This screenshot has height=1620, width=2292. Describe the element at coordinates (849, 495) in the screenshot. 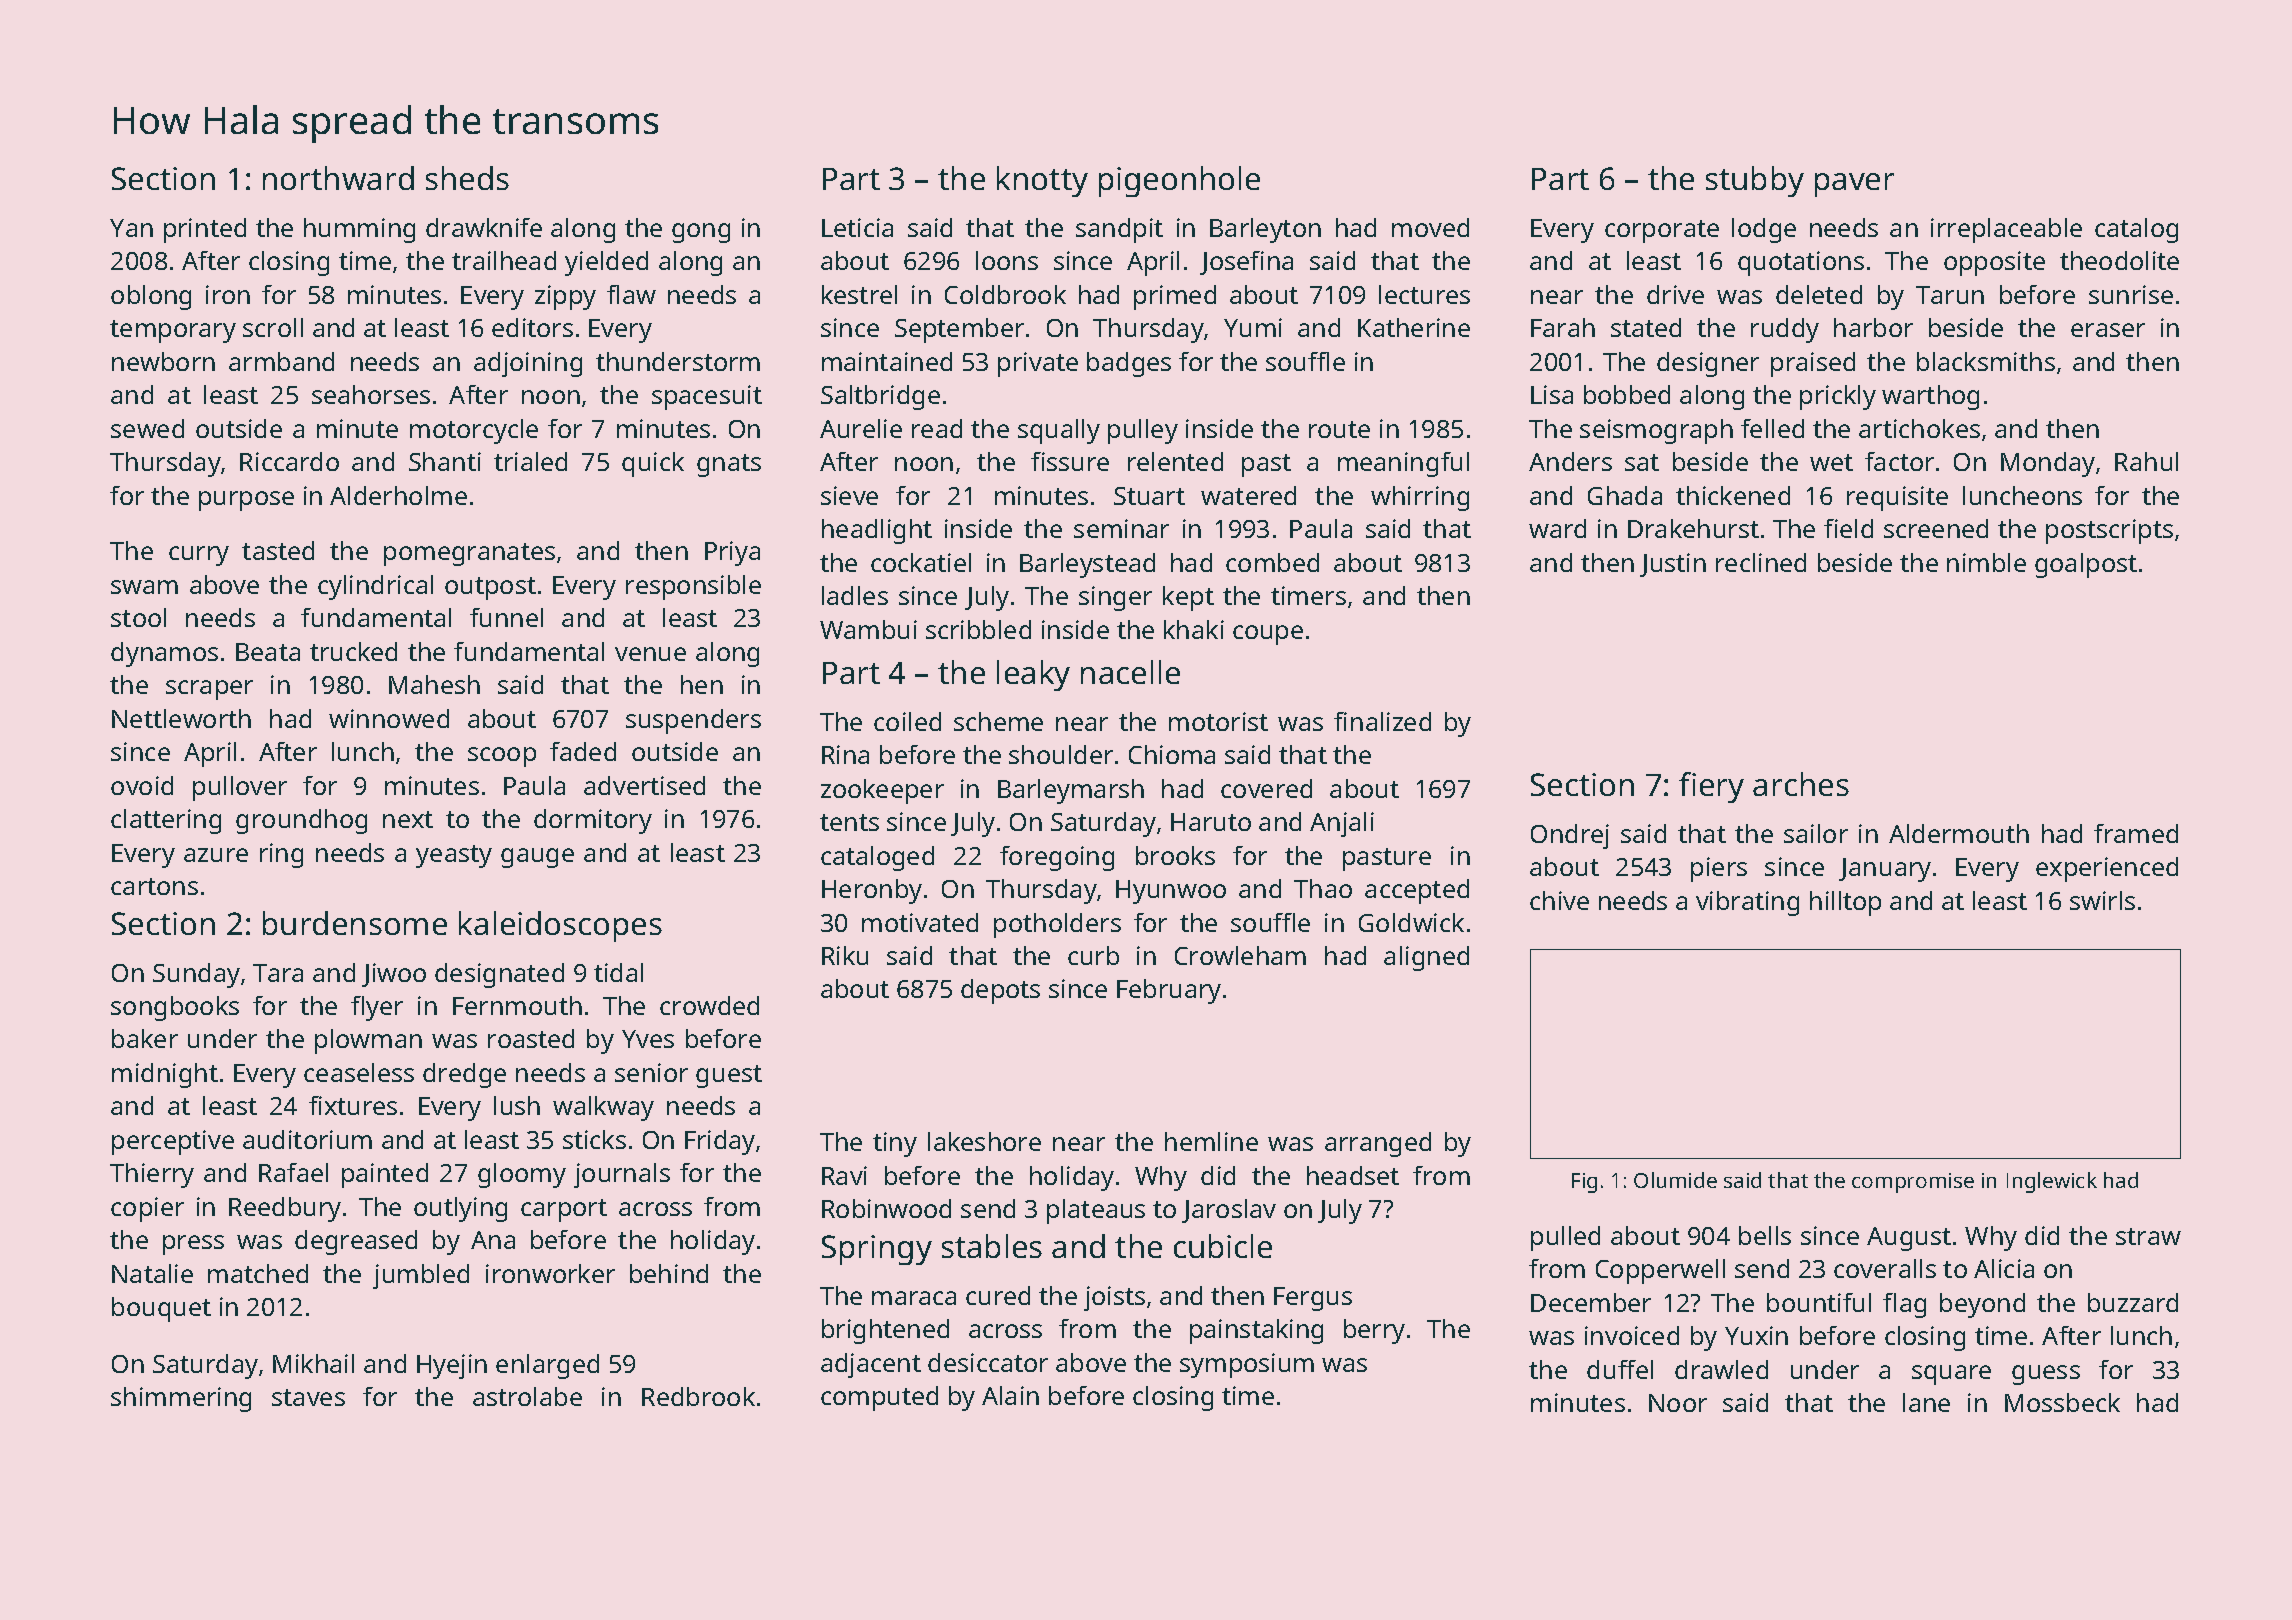

I see `sieve` at that location.
